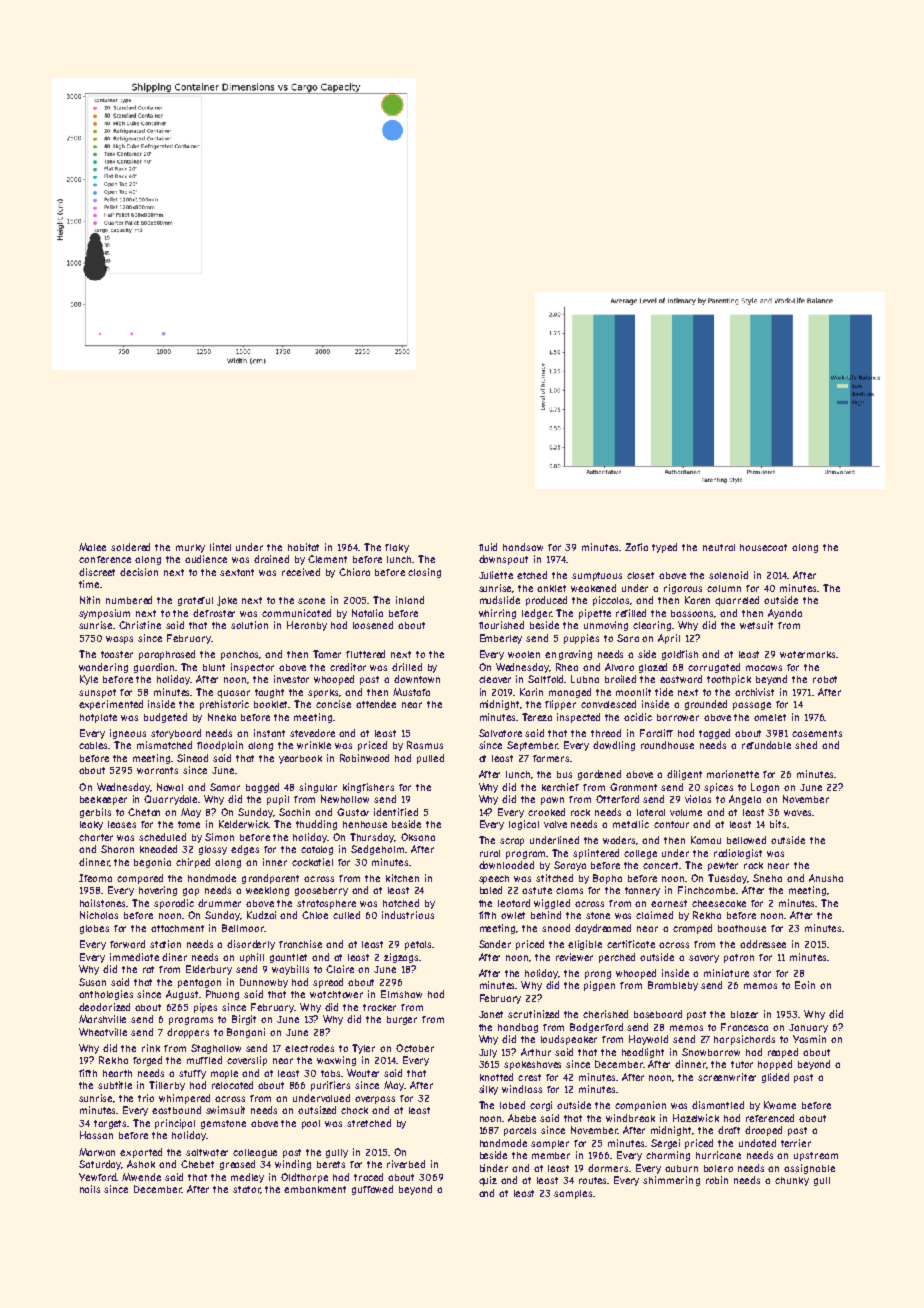 This screenshot has height=1308, width=924. I want to click on loudspeaker, so click(569, 1040).
